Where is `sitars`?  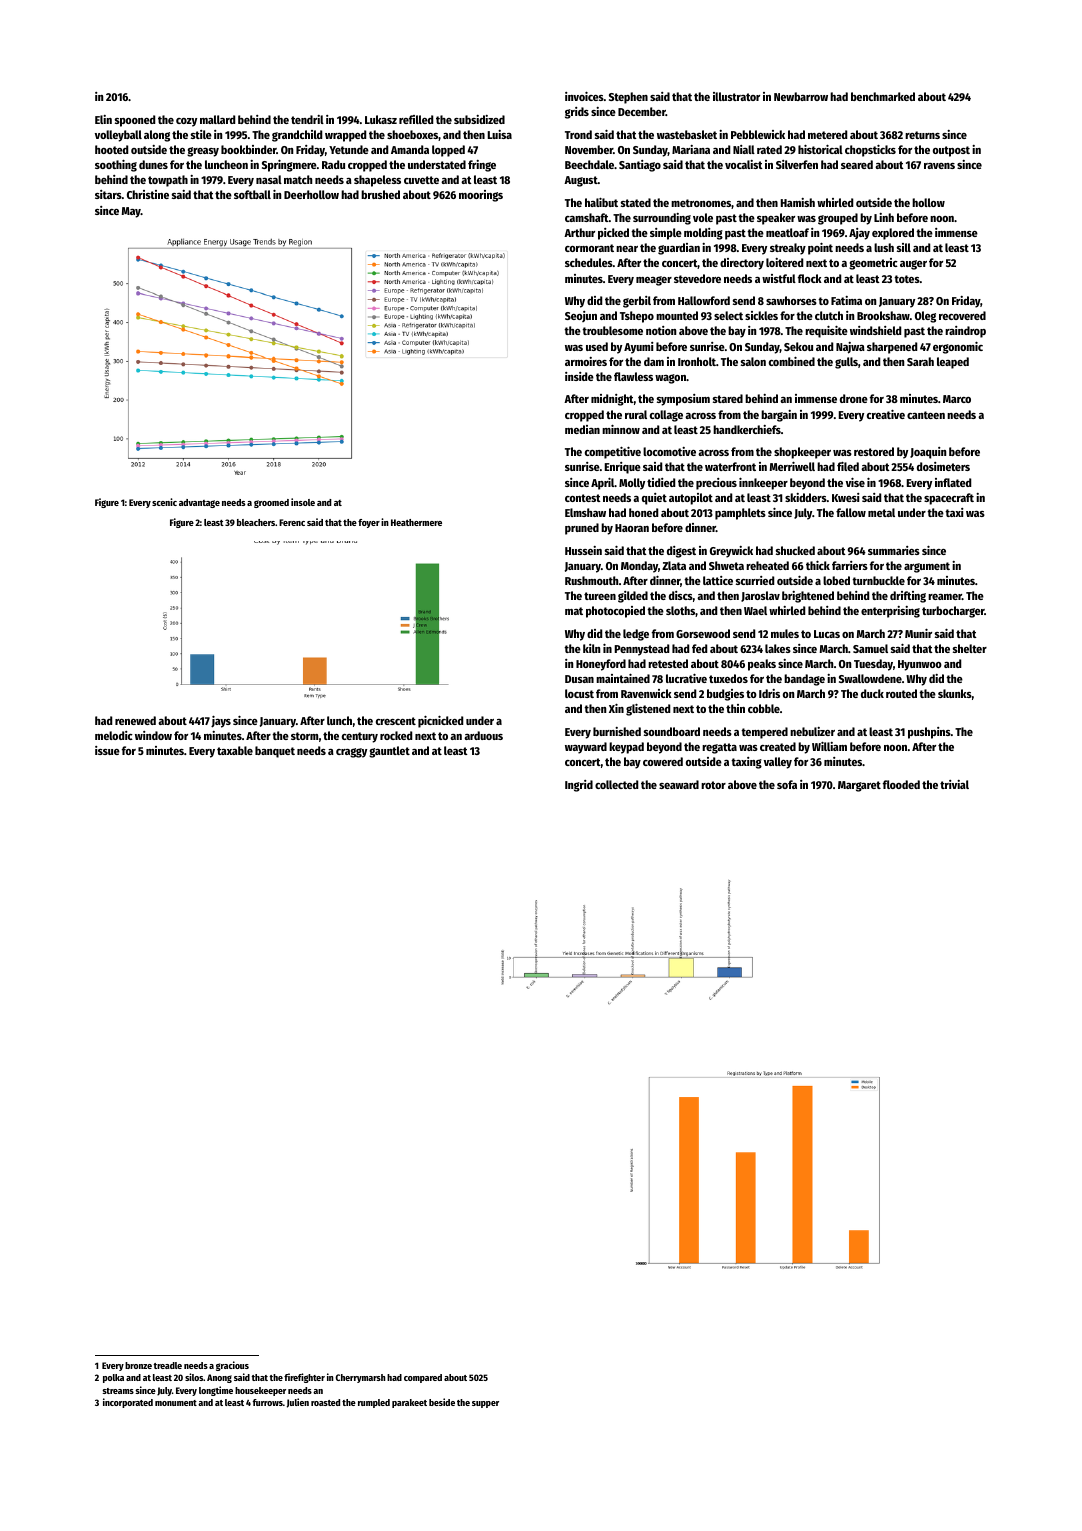 sitars is located at coordinates (108, 194).
